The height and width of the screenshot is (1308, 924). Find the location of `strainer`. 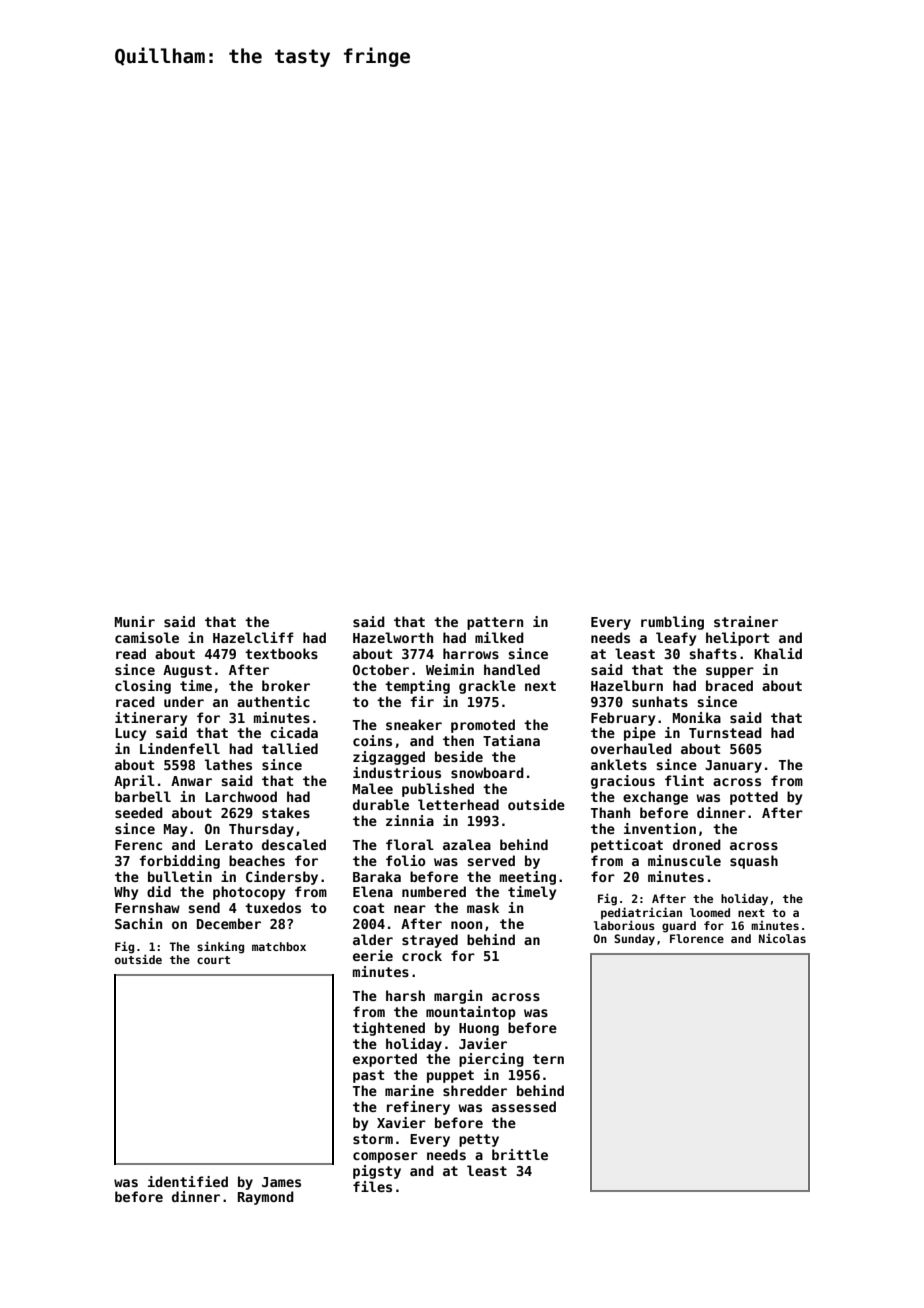

strainer is located at coordinates (746, 621).
